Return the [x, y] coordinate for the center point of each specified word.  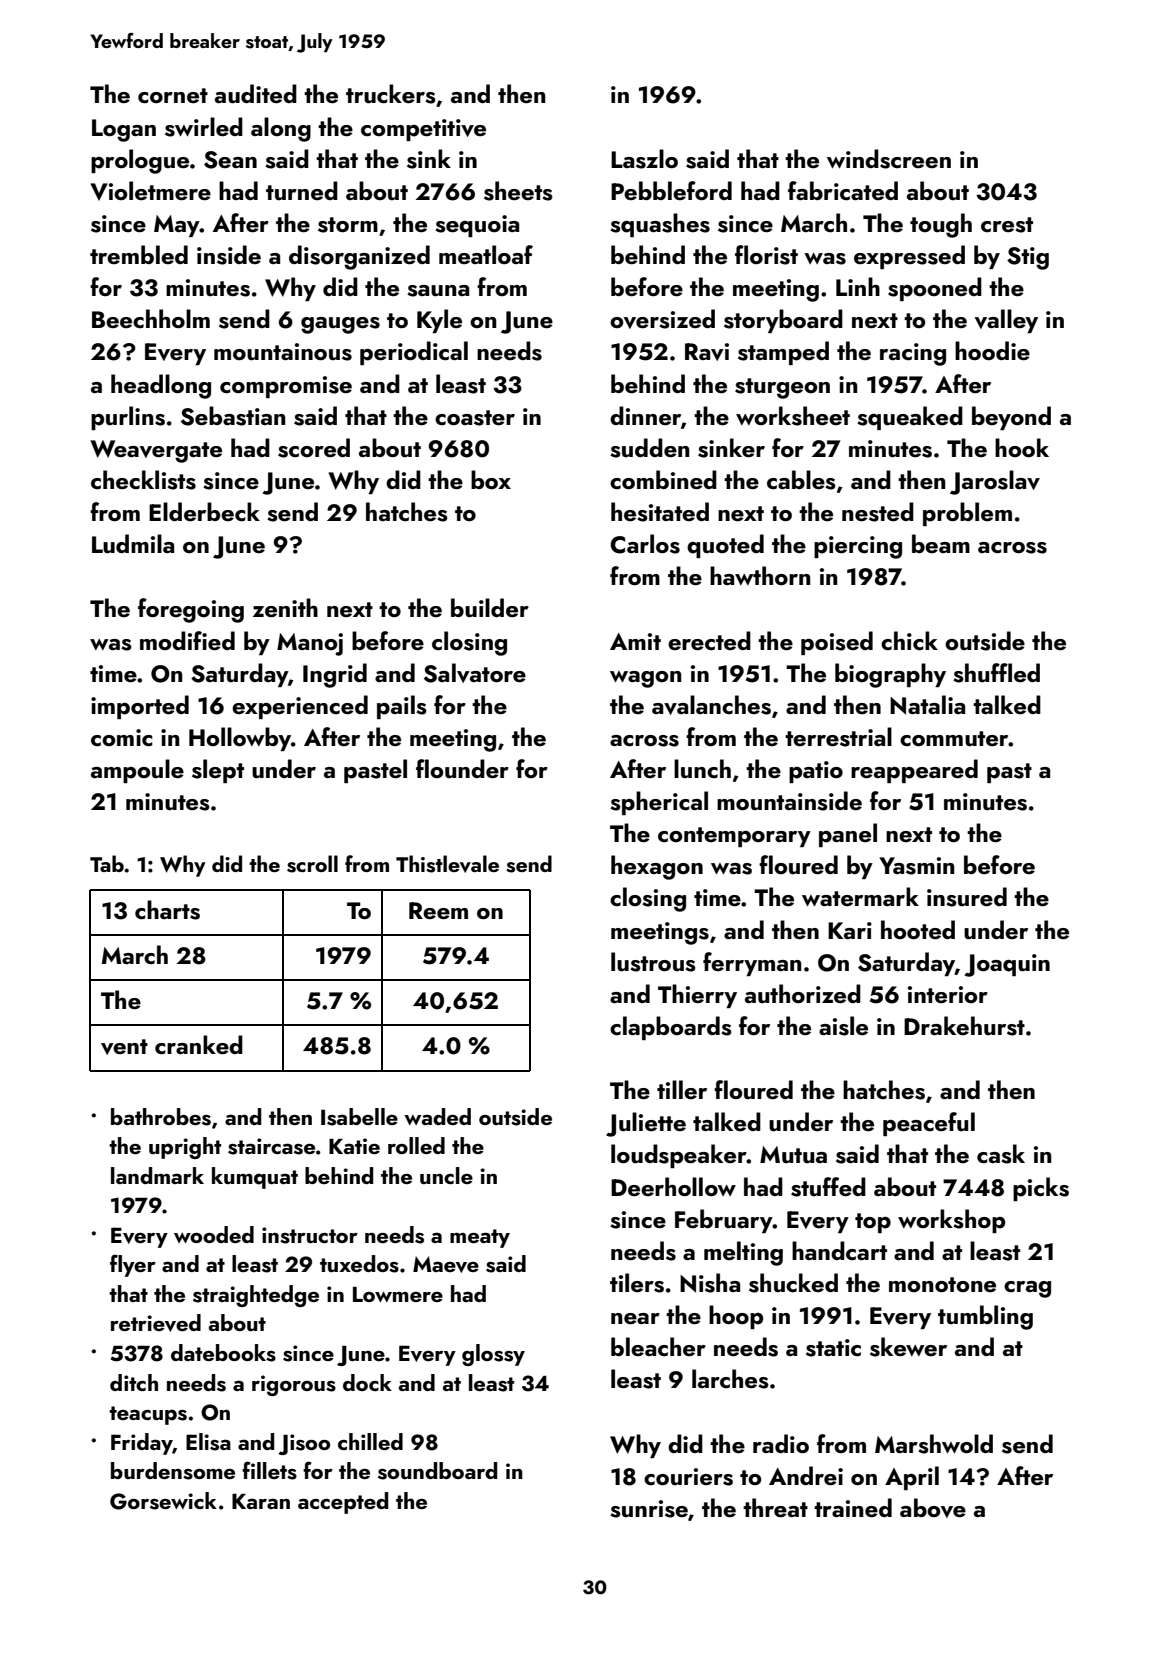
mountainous [283, 352]
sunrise [649, 1509]
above [933, 1508]
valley [1006, 321]
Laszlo [644, 159]
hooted [918, 929]
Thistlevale [447, 864]
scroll [312, 864]
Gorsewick [163, 1501]
